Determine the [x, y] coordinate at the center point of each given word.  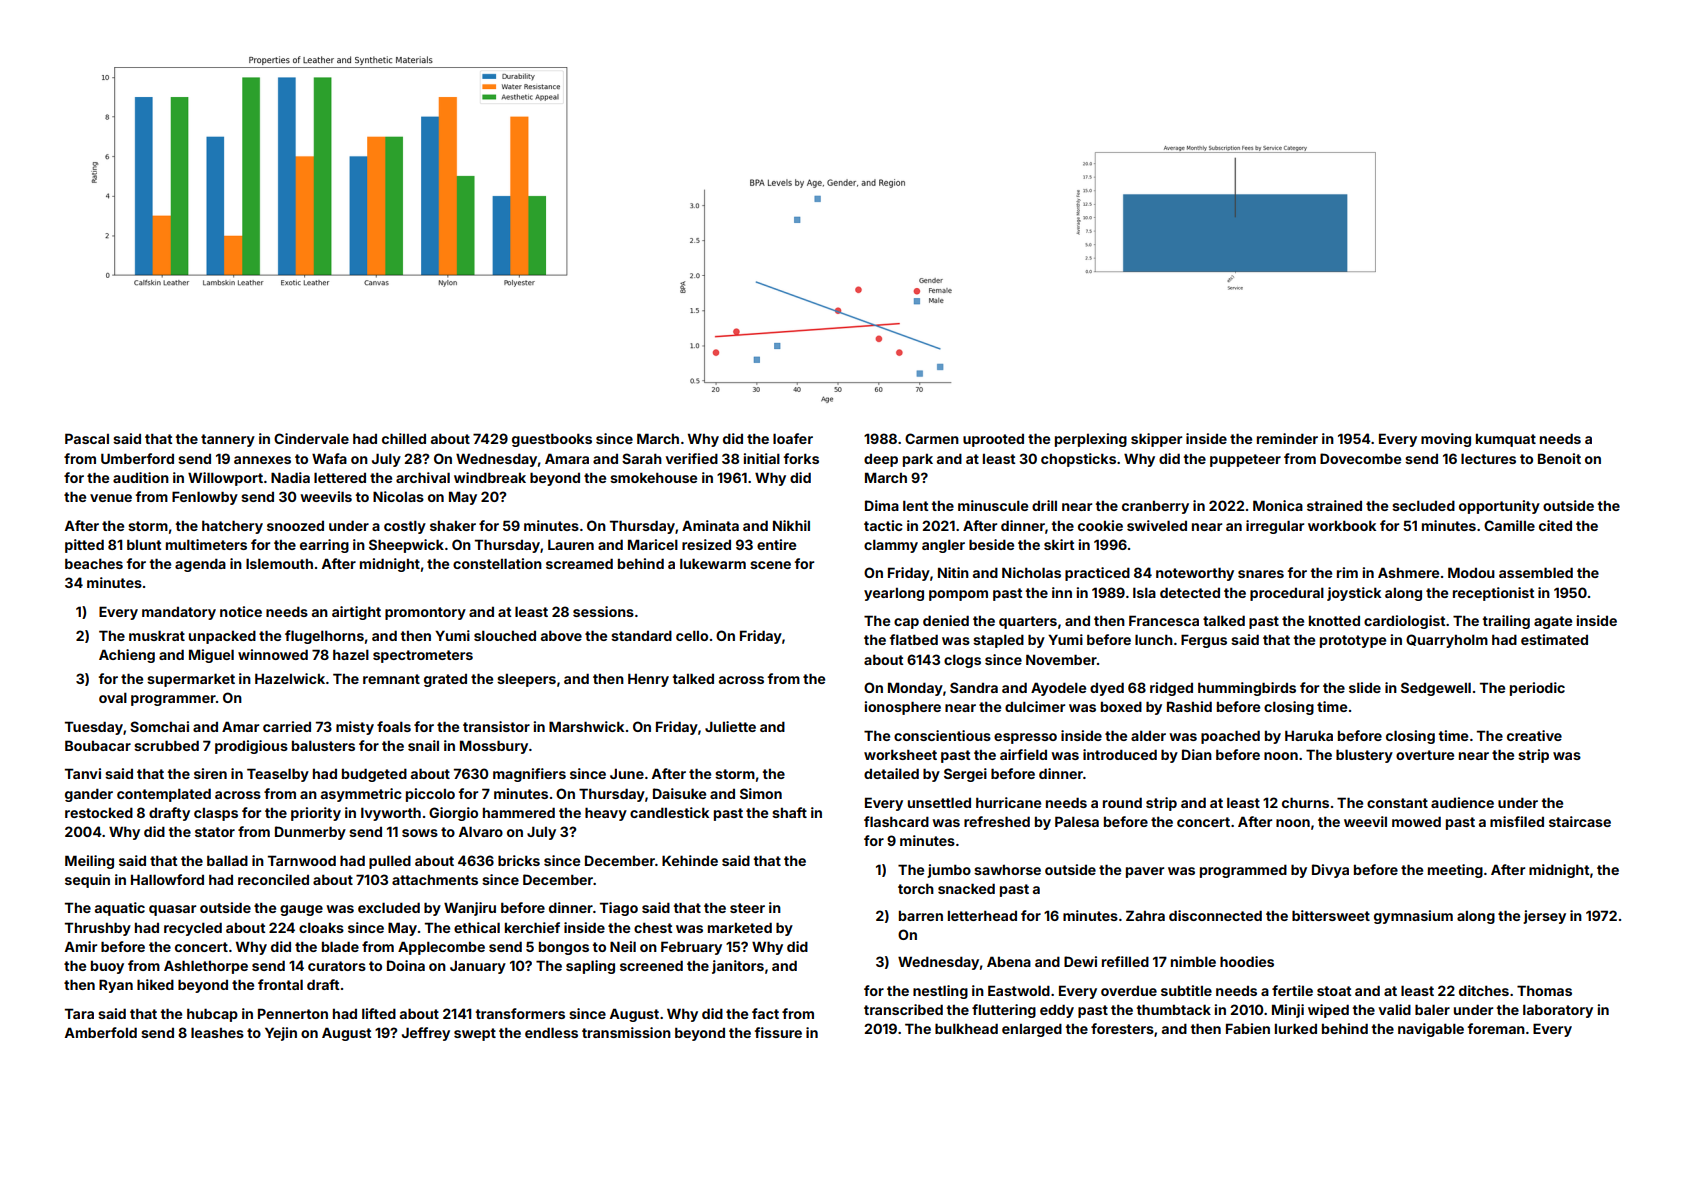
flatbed [914, 639]
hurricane [1008, 802]
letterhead [982, 915]
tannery [228, 440]
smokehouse [653, 477]
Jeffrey [426, 1034]
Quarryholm [1447, 641]
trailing [1506, 622]
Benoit [1559, 458]
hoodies [1247, 961]
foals [394, 726]
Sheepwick [406, 546]
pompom [958, 595]
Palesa [1077, 821]
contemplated [164, 795]
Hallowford [167, 879]
